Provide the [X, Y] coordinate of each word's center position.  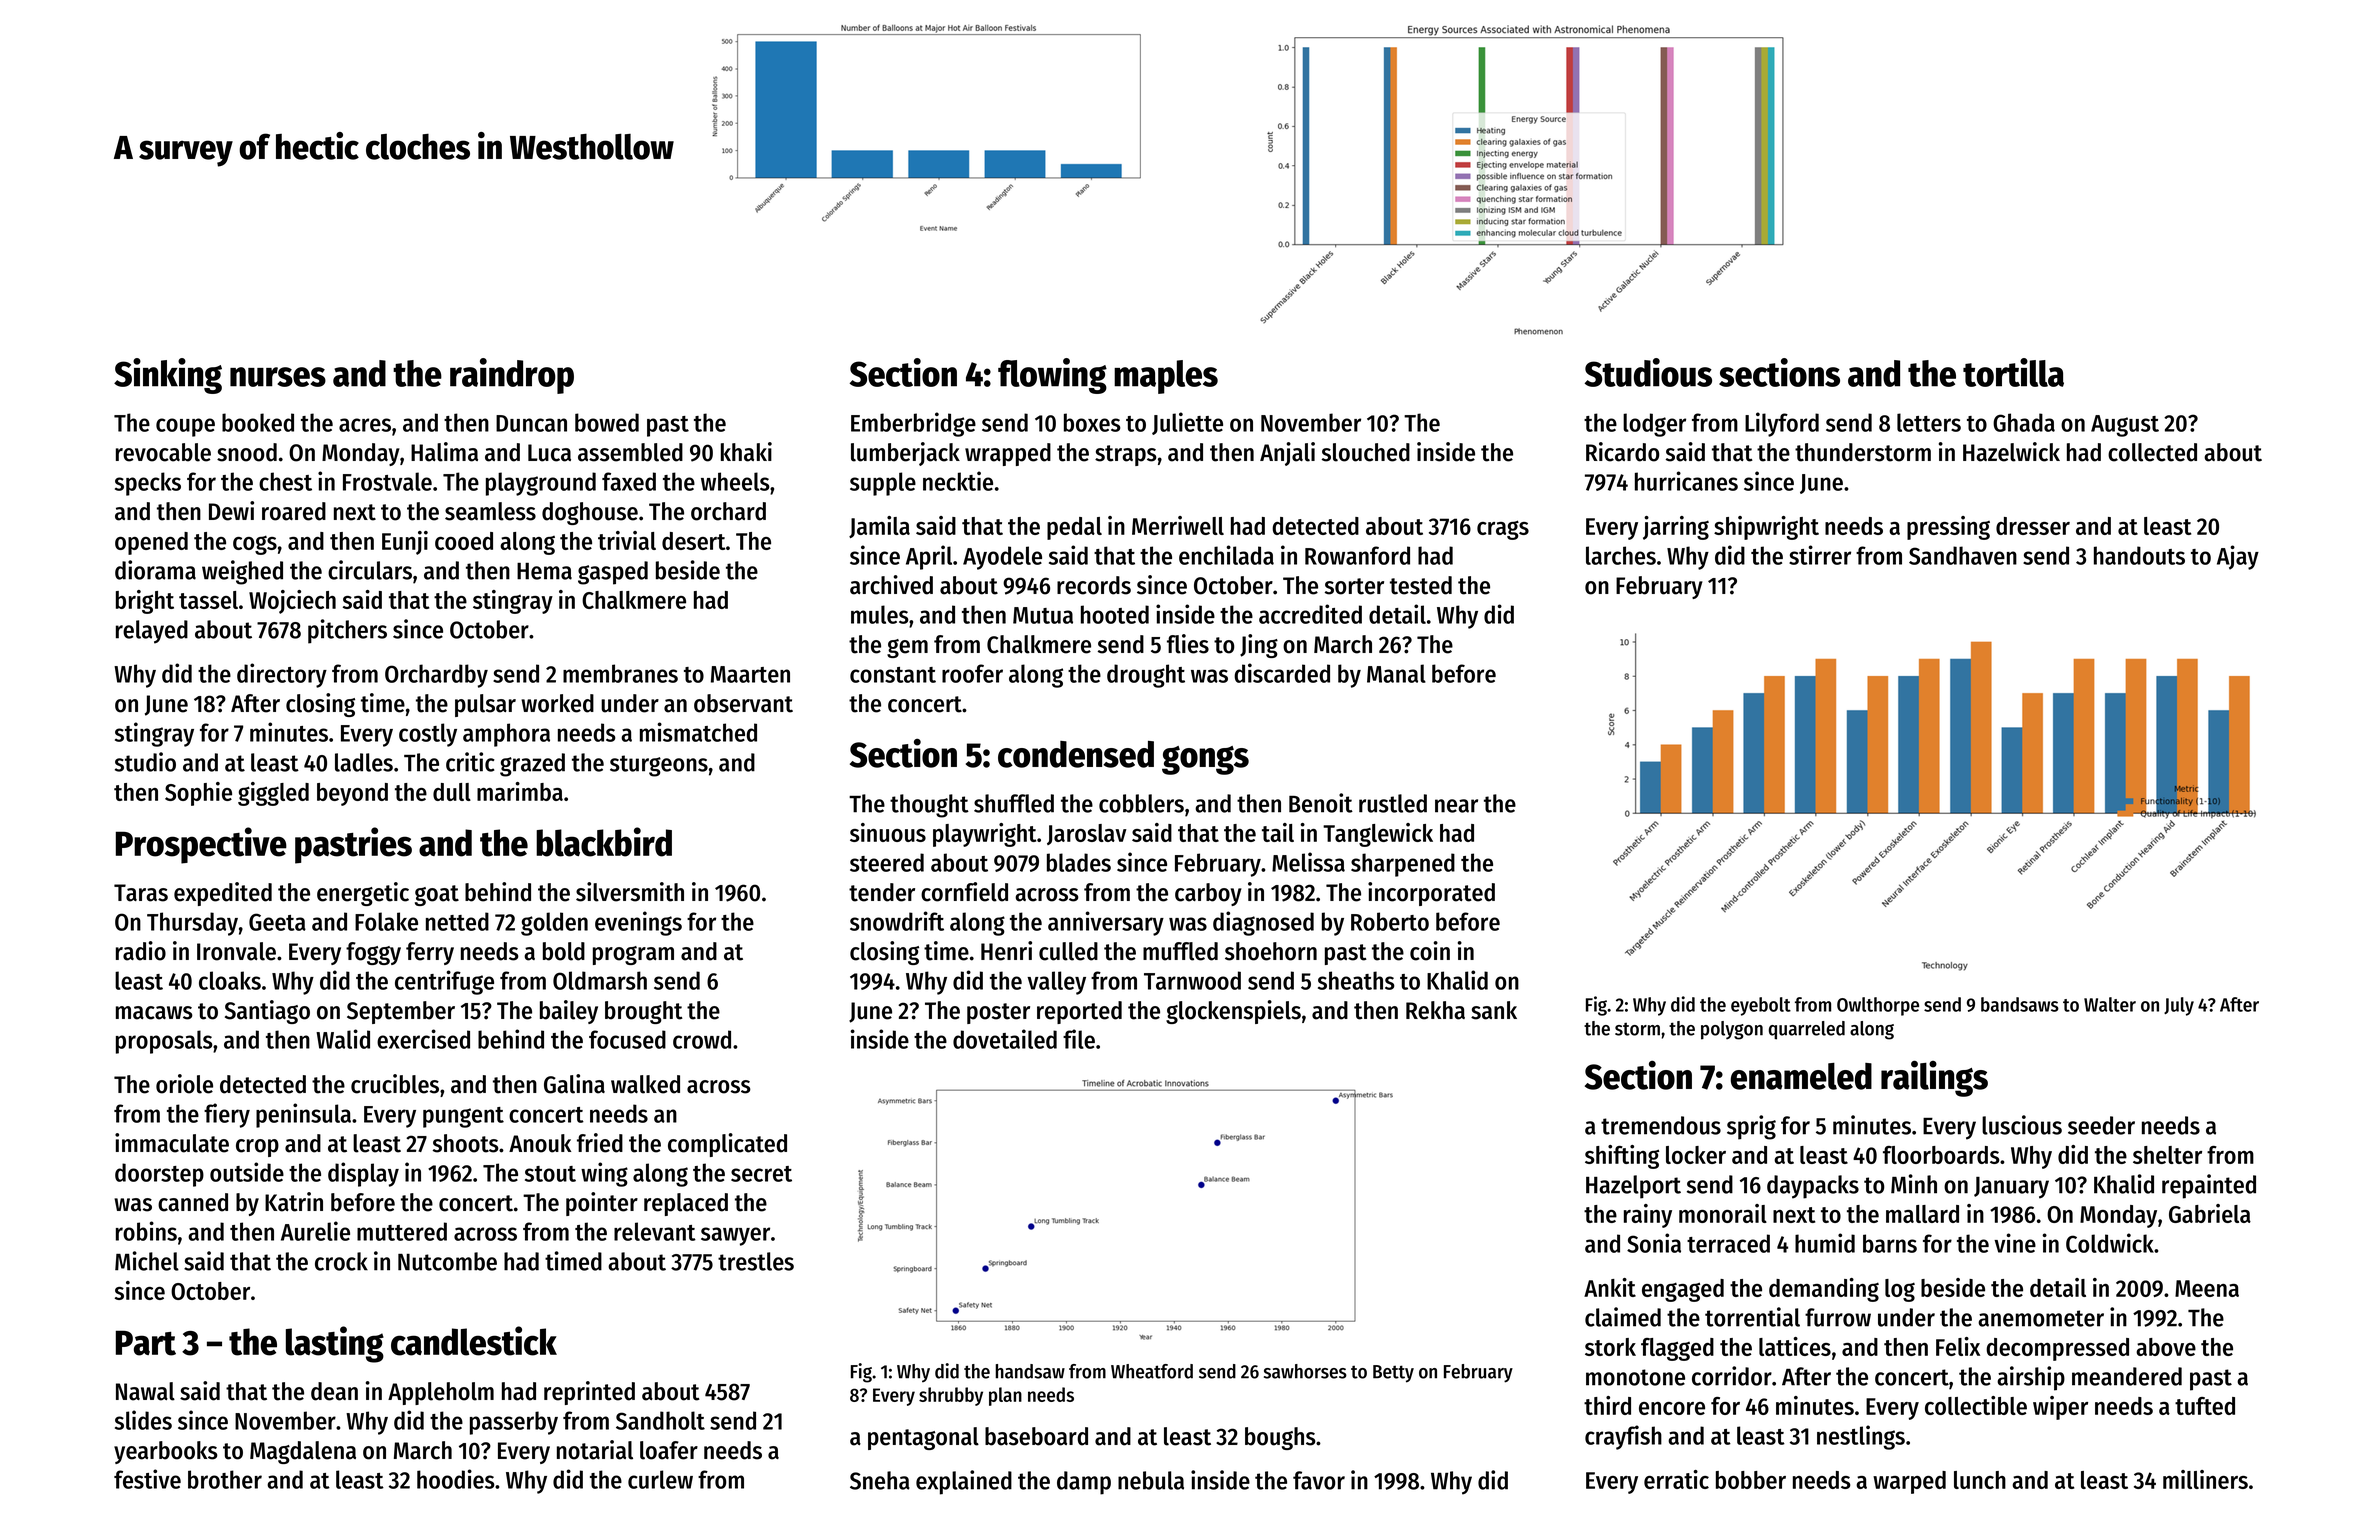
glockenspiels [1233, 1012]
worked [557, 703]
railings [1934, 1078]
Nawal [145, 1391]
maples [1166, 377]
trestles [756, 1261]
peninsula [303, 1115]
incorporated [1431, 894]
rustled [1393, 803]
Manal [1396, 673]
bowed [607, 422]
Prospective [201, 845]
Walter [2110, 1004]
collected [2152, 452]
